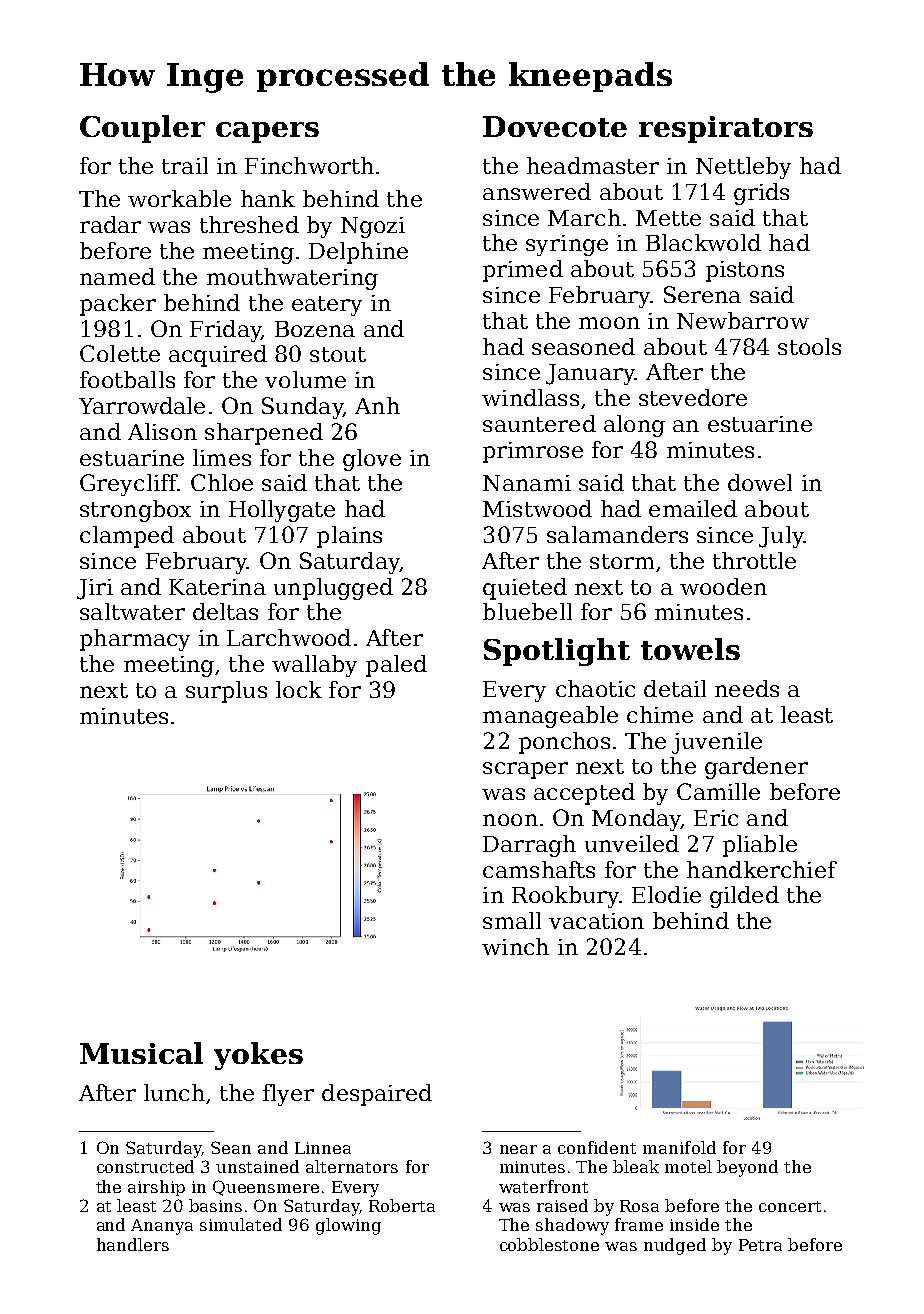  Describe the element at coordinates (760, 482) in the screenshot. I see `dowel` at that location.
